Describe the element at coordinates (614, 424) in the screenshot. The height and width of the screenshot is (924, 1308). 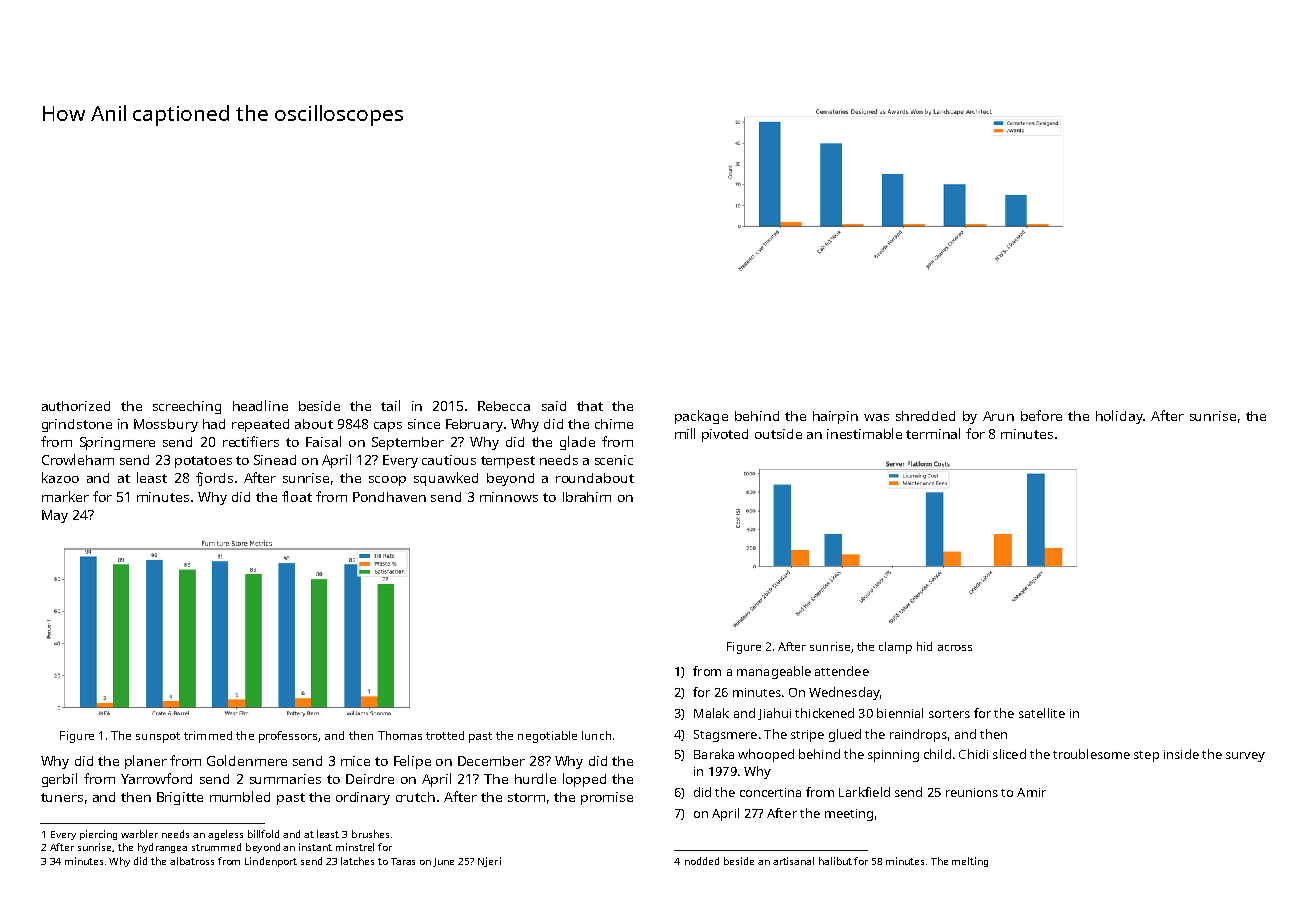
I see `chime` at that location.
